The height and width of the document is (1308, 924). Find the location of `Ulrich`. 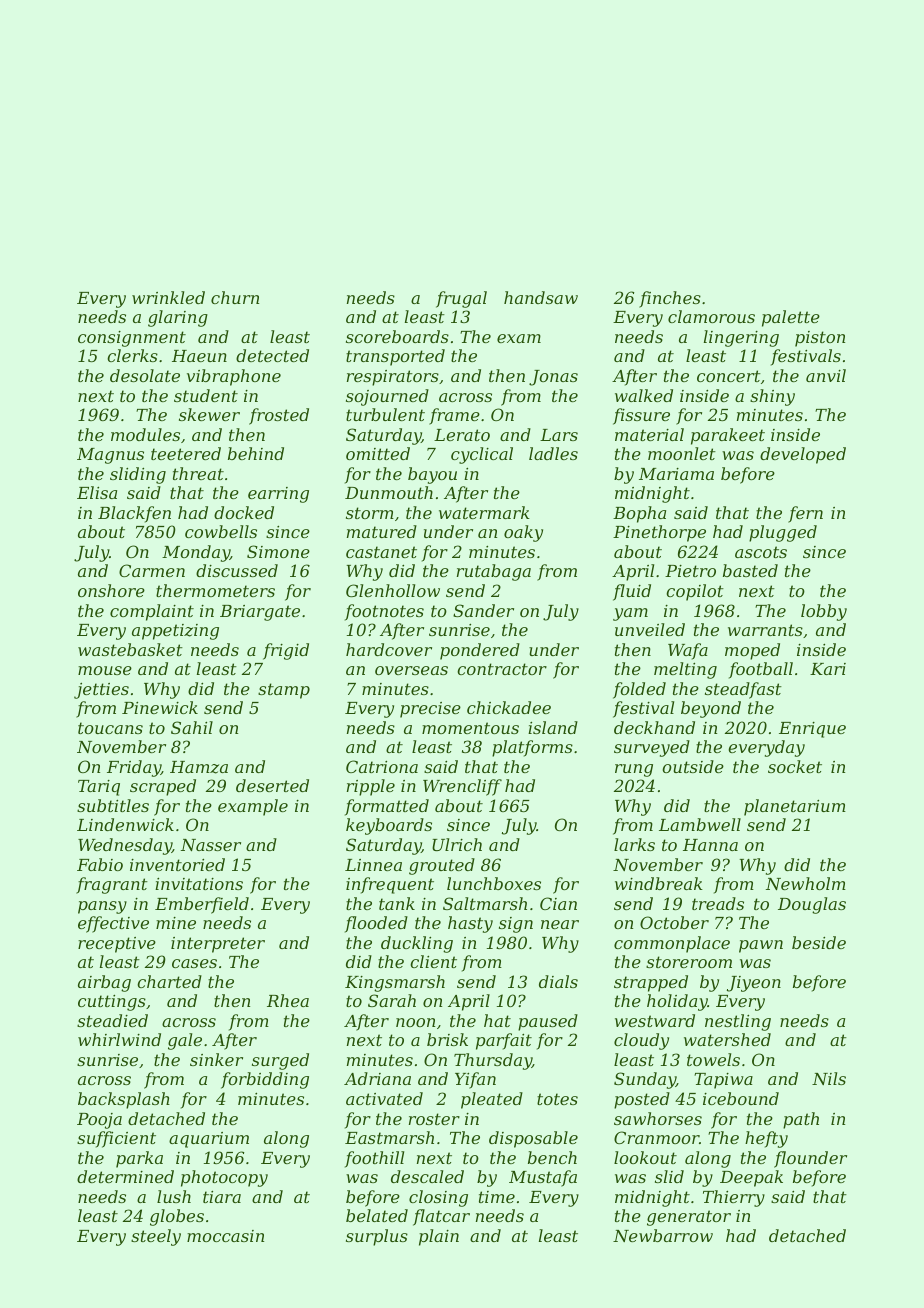

Ulrich is located at coordinates (457, 844).
